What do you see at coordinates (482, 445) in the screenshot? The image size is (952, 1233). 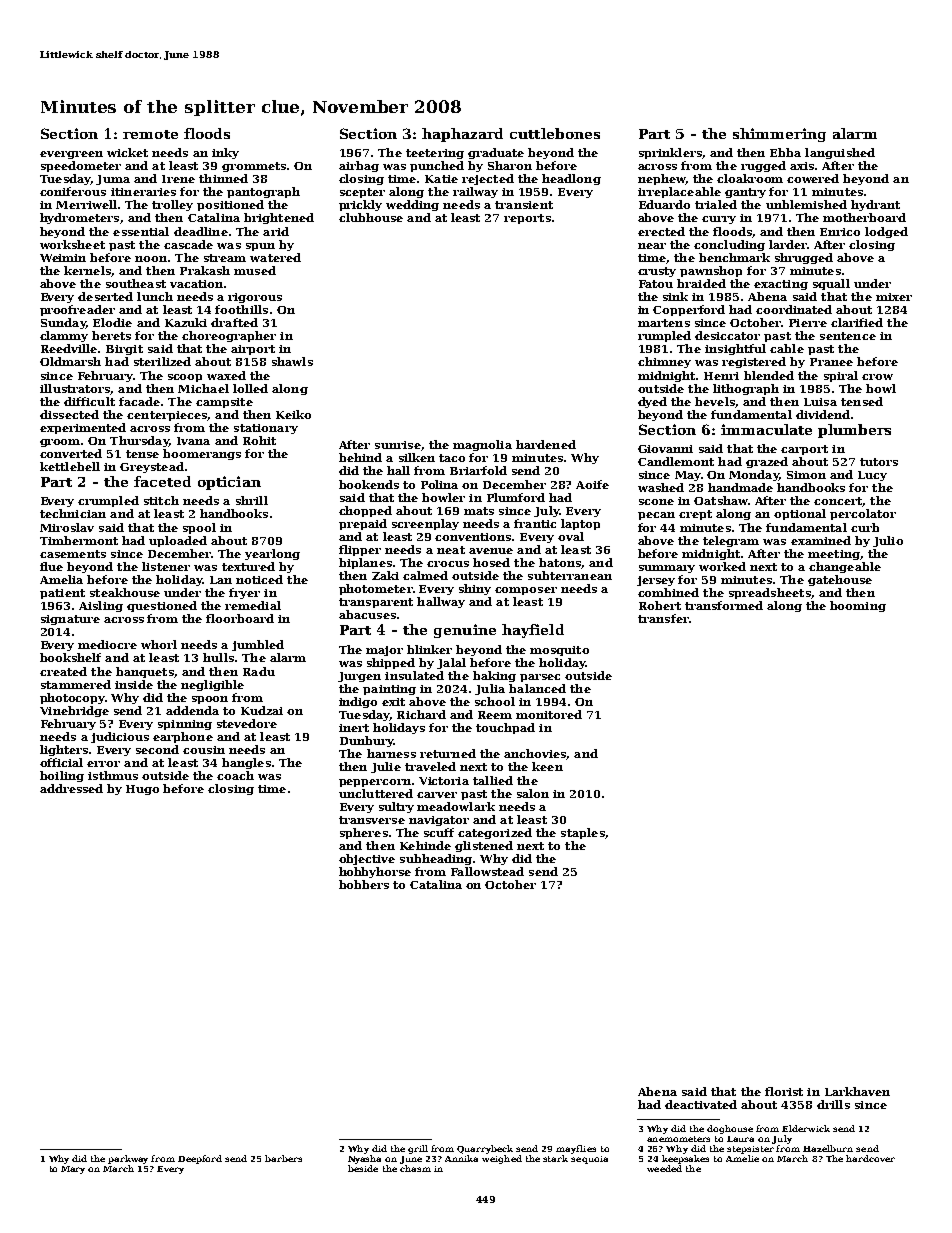 I see `magnolia` at bounding box center [482, 445].
